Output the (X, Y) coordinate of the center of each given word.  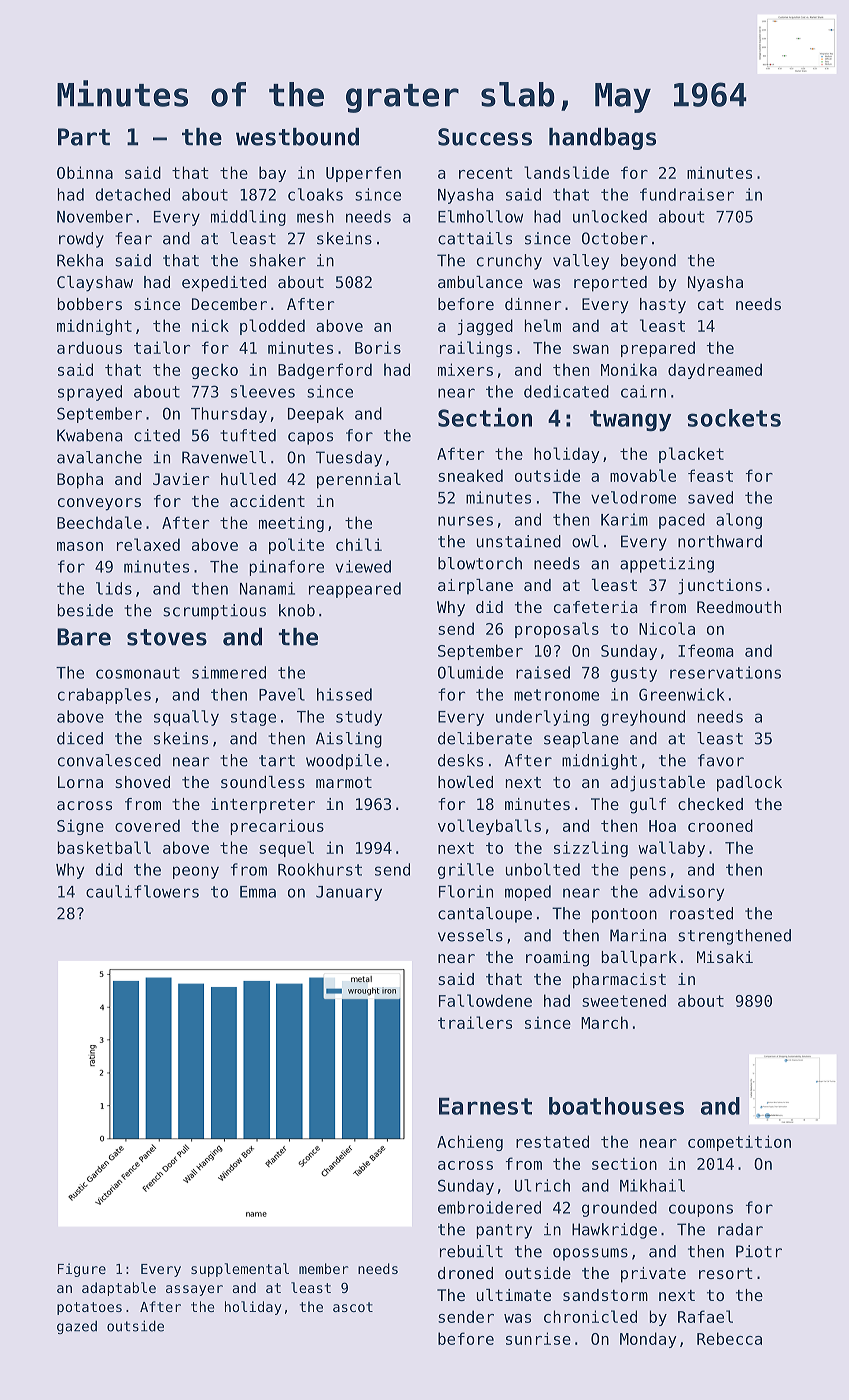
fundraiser (687, 194)
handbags (602, 139)
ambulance (480, 282)
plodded (272, 327)
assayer (194, 1290)
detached (132, 194)
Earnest (485, 1106)
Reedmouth (739, 607)
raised (543, 672)
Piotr (759, 1251)
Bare (84, 637)
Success (485, 137)
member (324, 1268)
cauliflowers (142, 891)
